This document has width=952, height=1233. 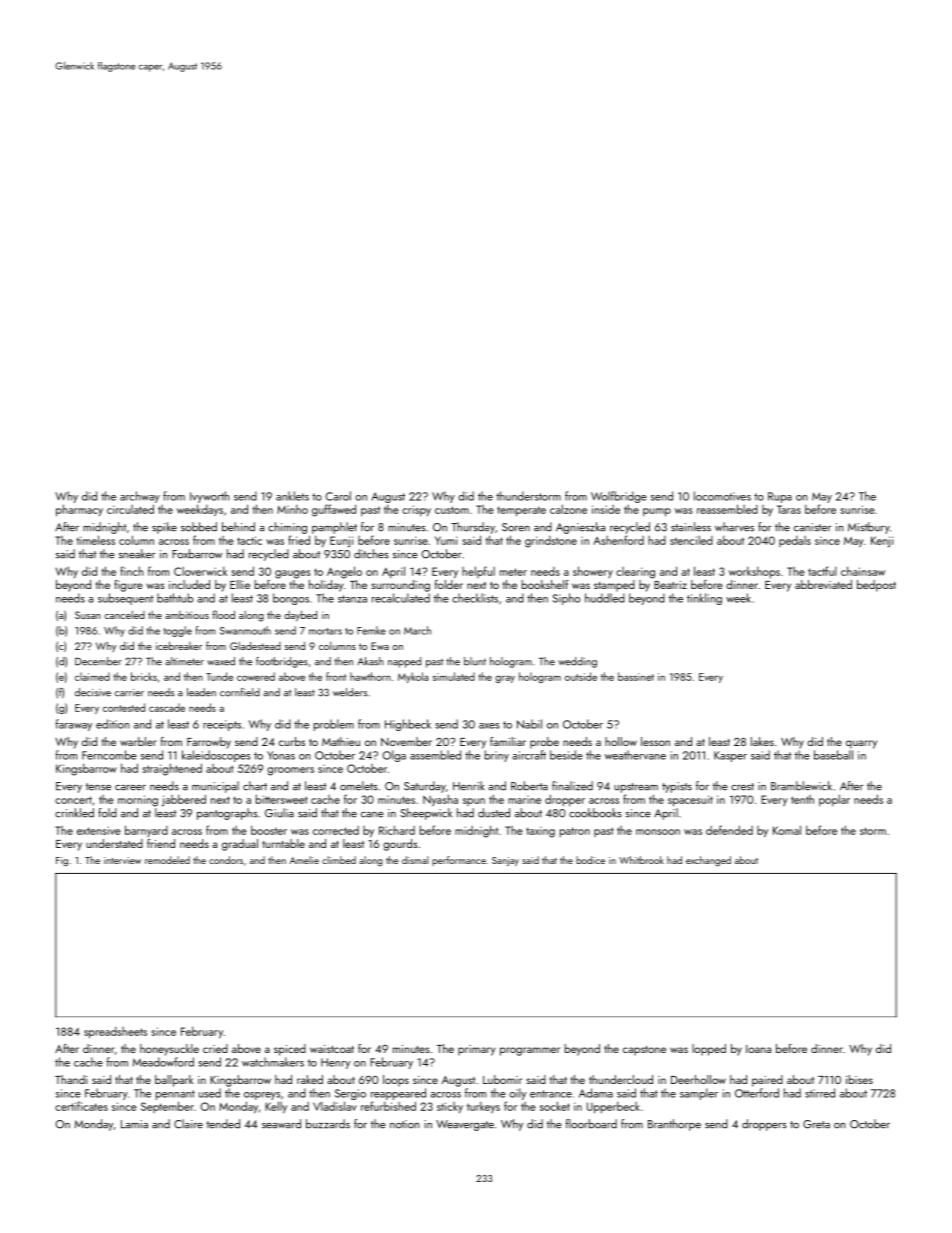 I want to click on Meadowford, so click(x=163, y=1062).
